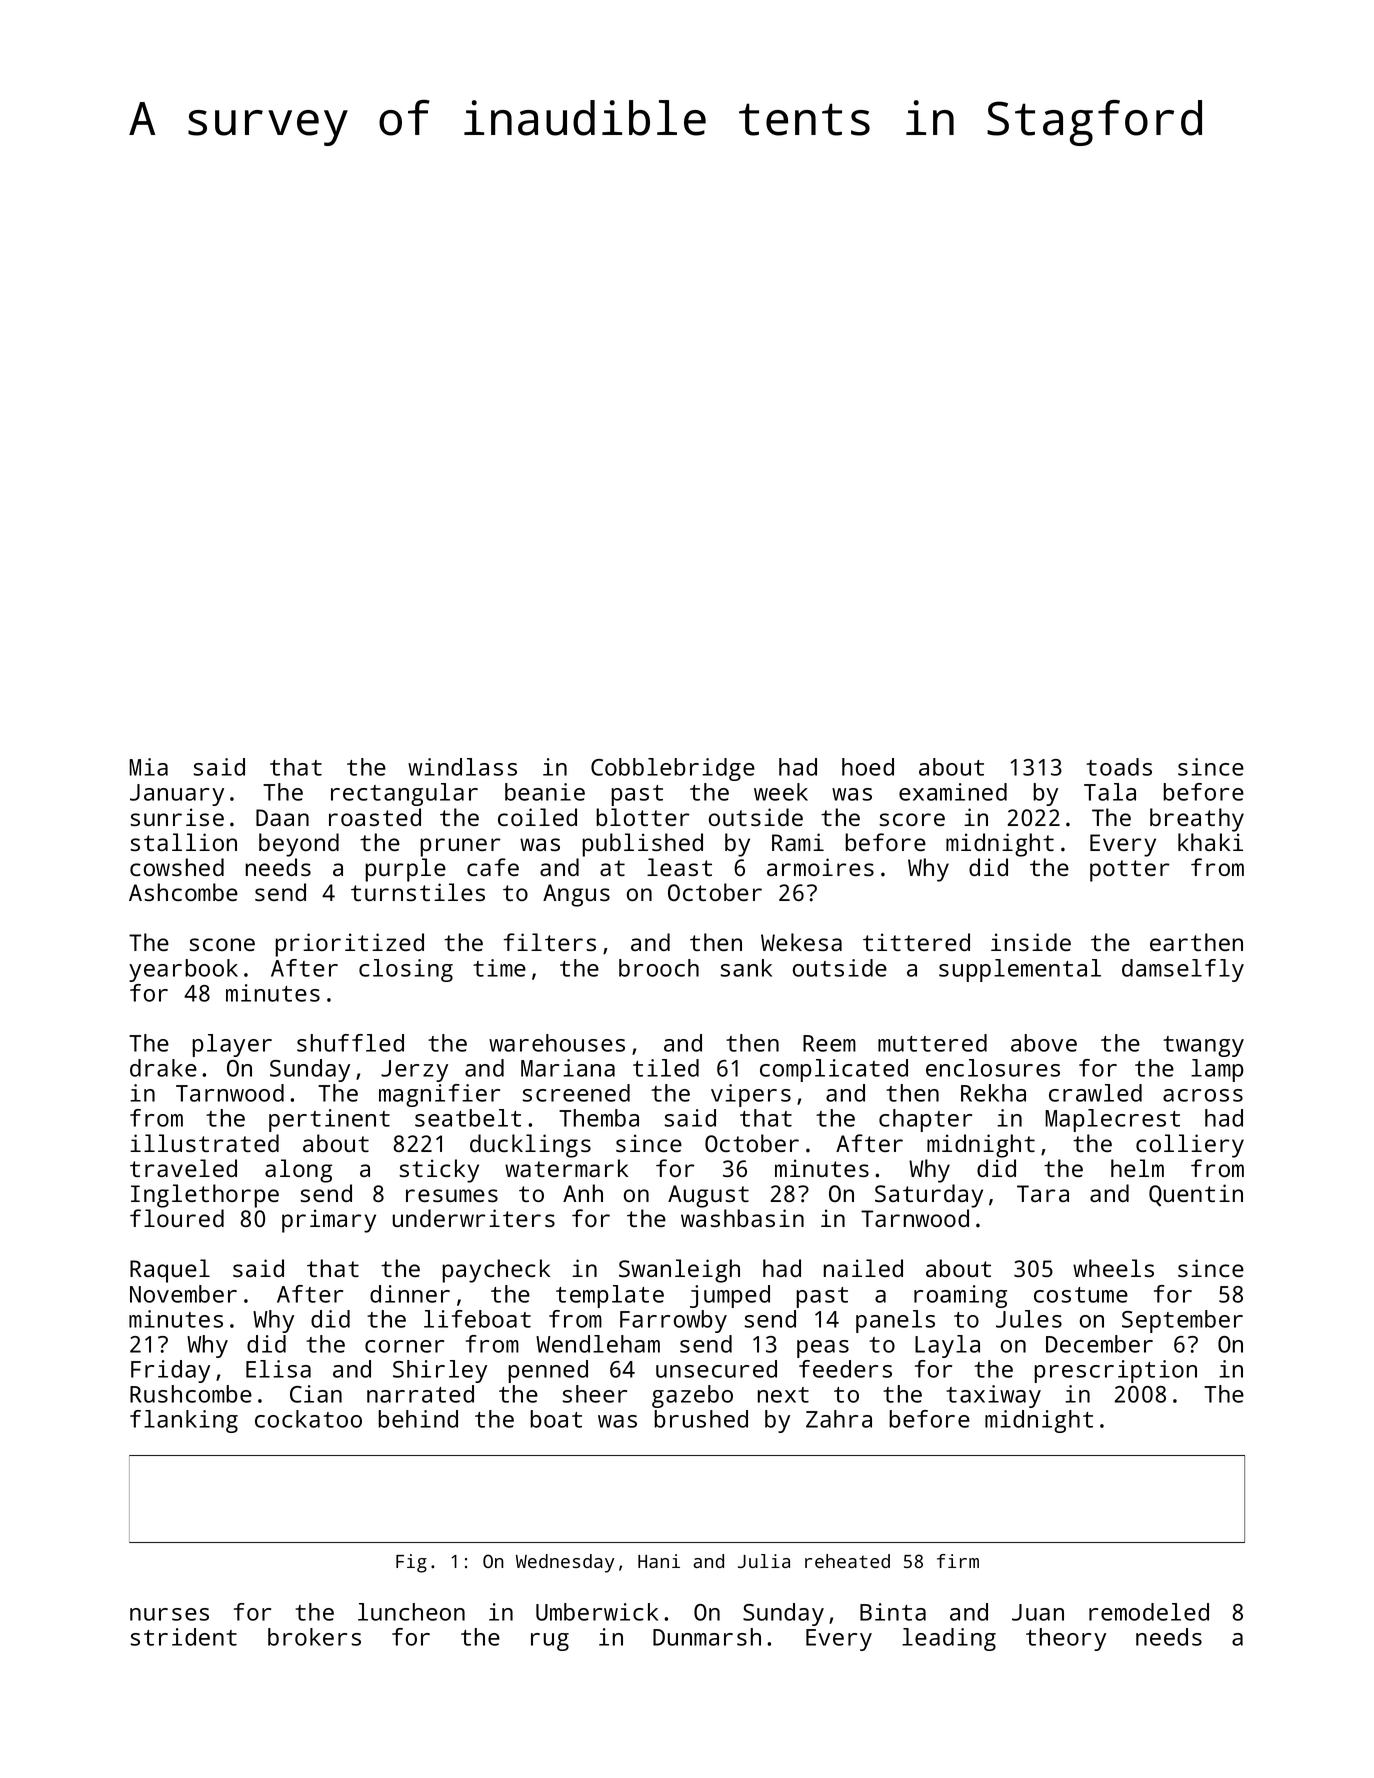 The width and height of the screenshot is (1374, 1778). Describe the element at coordinates (707, 1637) in the screenshot. I see `Dunmarsh` at that location.
